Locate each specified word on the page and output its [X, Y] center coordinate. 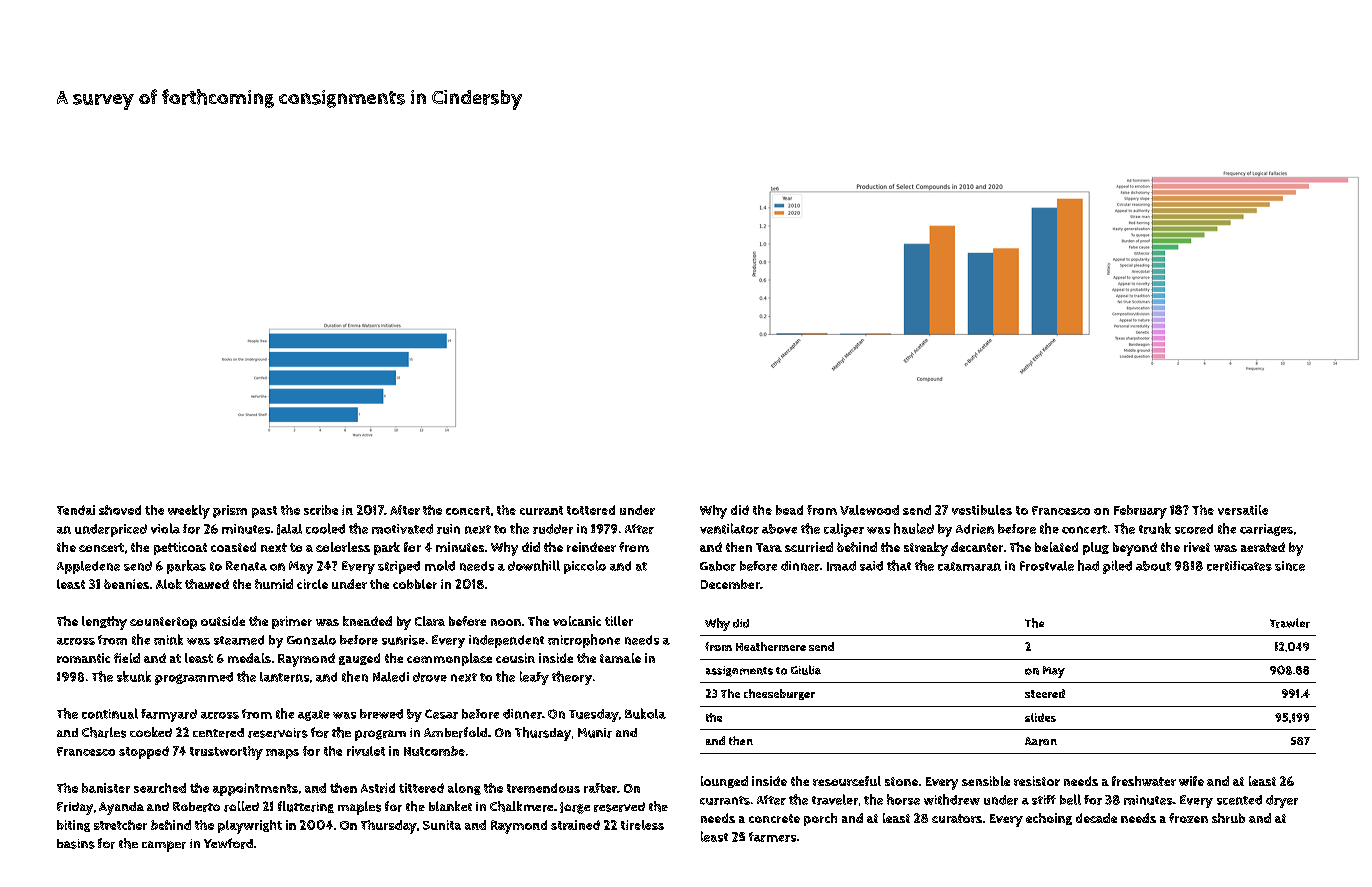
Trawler [1290, 623]
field [127, 658]
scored [1194, 529]
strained [575, 825]
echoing [1049, 819]
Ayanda [121, 808]
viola [165, 528]
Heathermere [771, 646]
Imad [841, 566]
